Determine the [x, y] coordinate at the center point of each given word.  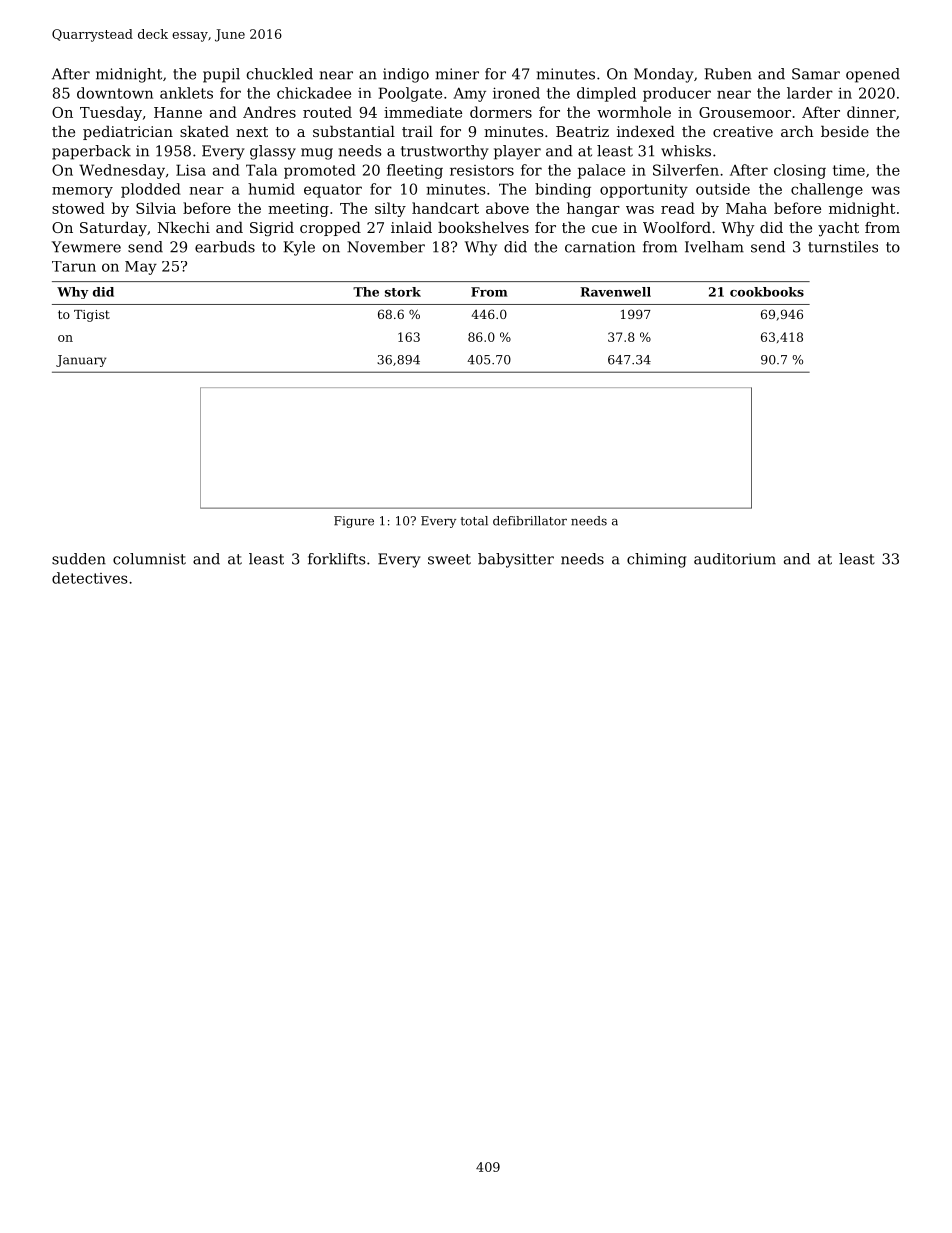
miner [457, 74]
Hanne [178, 112]
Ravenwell [615, 292]
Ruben [728, 74]
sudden [79, 559]
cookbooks [767, 292]
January [81, 361]
